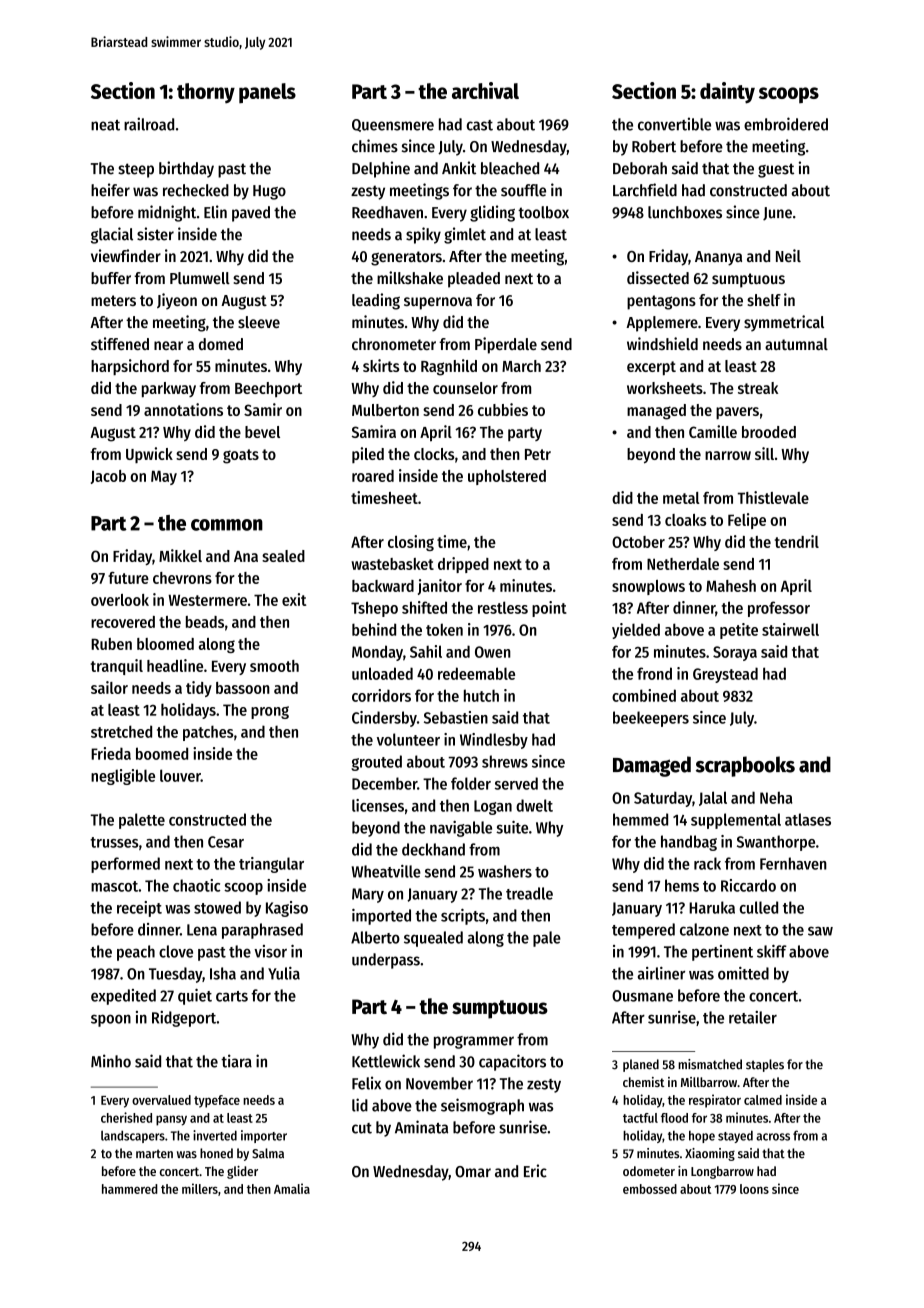  I want to click on dripped, so click(463, 565).
